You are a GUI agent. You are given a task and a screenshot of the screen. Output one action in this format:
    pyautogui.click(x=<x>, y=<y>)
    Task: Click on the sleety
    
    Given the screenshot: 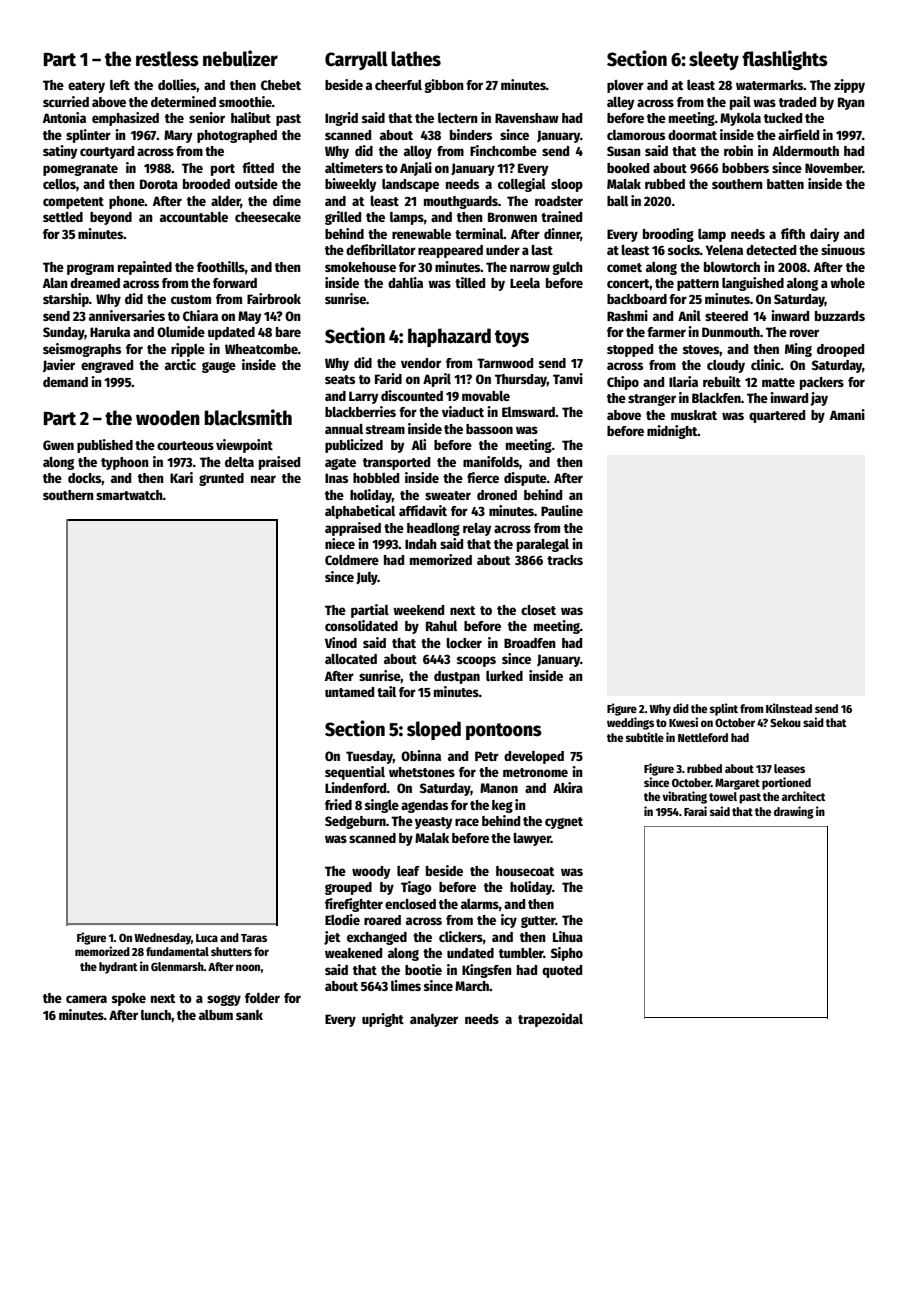 What is the action you would take?
    pyautogui.click(x=714, y=60)
